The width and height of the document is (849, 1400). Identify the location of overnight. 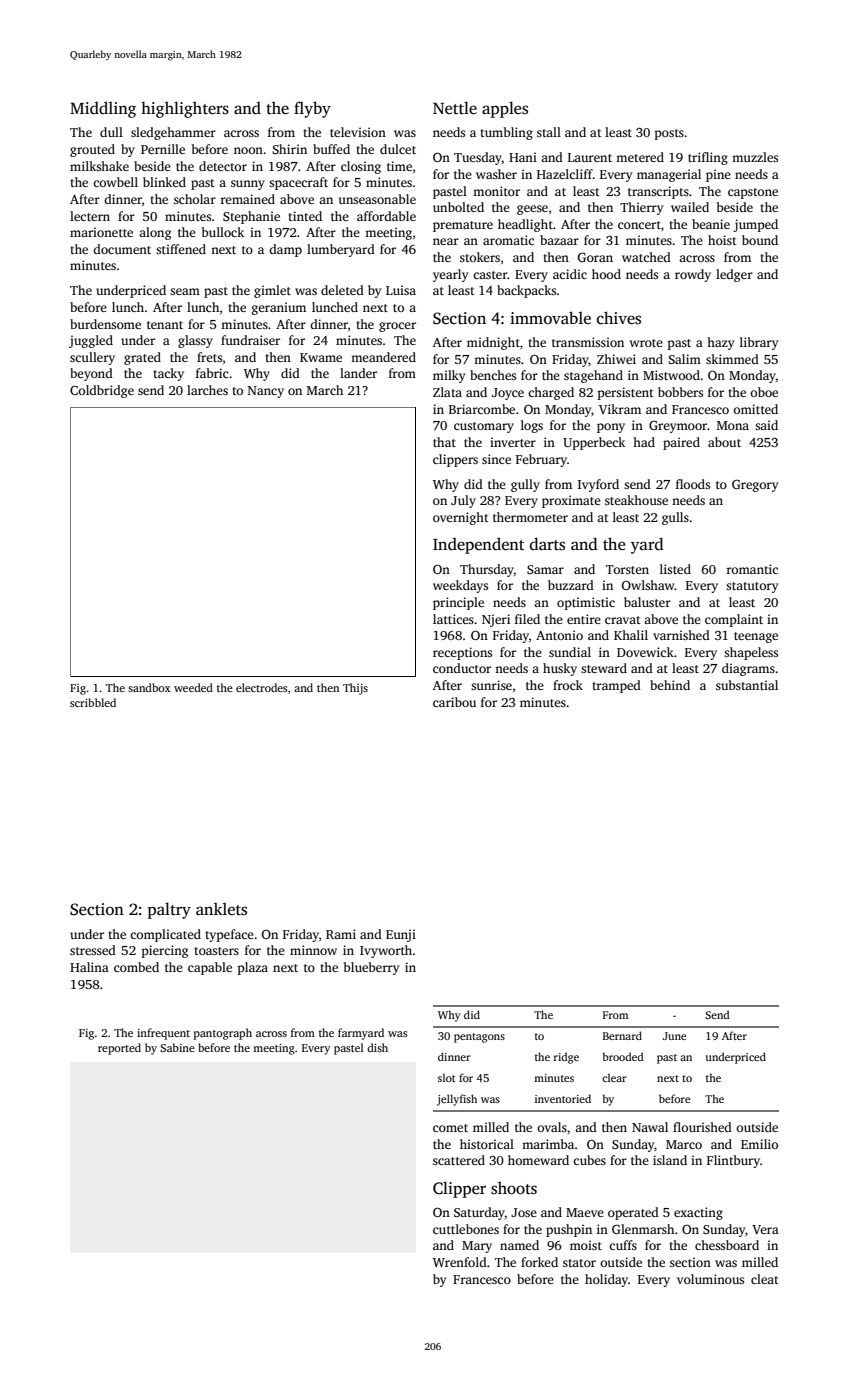
(461, 518).
